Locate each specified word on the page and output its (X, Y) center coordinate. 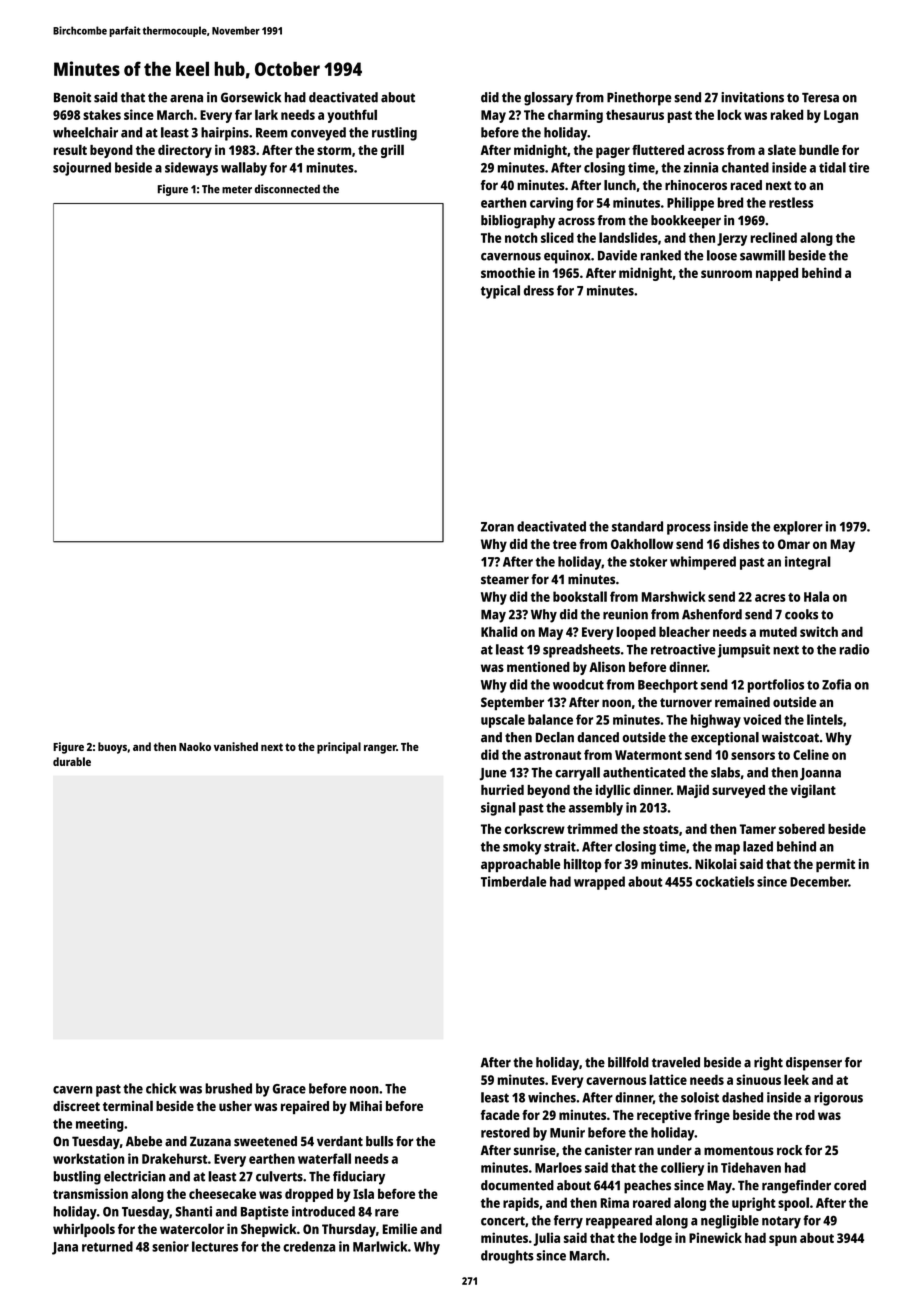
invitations (752, 97)
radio (854, 649)
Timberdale (514, 881)
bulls (379, 1141)
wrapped (599, 883)
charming (575, 116)
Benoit (72, 97)
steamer (505, 580)
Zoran (497, 527)
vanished (236, 746)
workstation (89, 1158)
